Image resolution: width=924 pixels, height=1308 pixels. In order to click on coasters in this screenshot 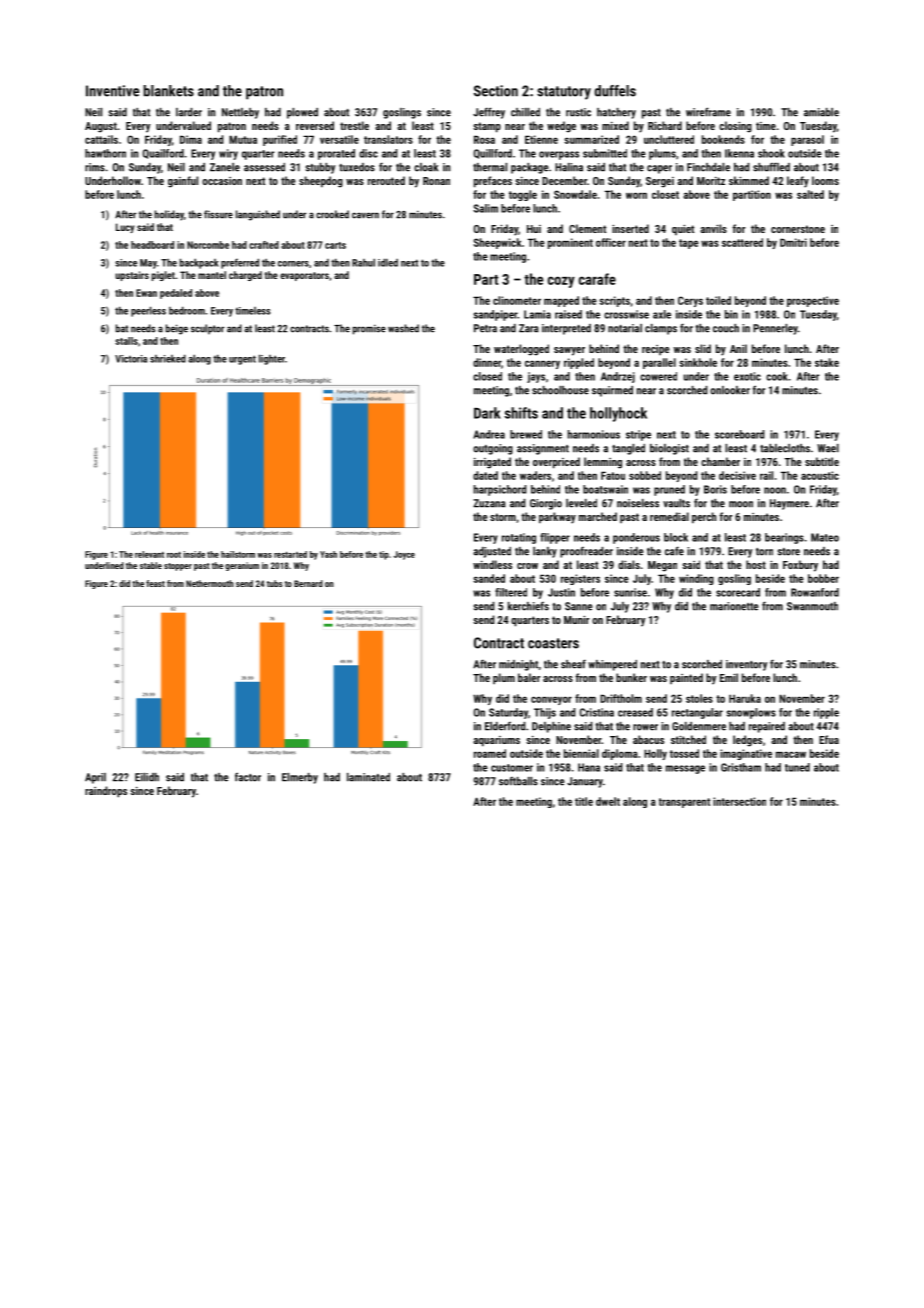, I will do `click(553, 643)`.
